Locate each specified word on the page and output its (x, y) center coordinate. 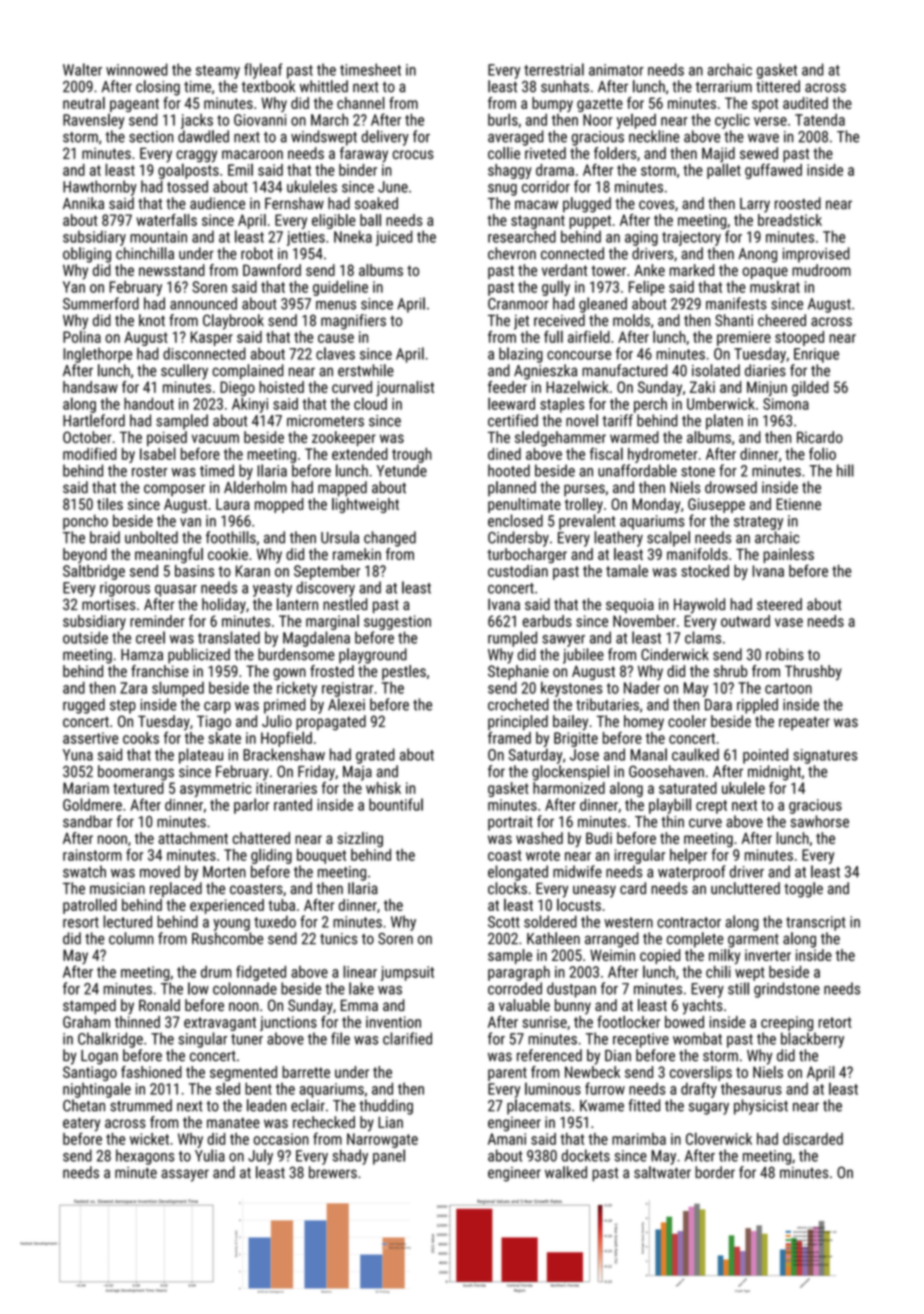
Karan (253, 571)
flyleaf (263, 71)
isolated (716, 370)
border (715, 1172)
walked (566, 1172)
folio (822, 453)
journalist (405, 388)
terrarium (724, 87)
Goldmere (92, 804)
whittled (324, 86)
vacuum (215, 438)
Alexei (346, 704)
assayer (185, 1175)
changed (390, 539)
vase (789, 622)
